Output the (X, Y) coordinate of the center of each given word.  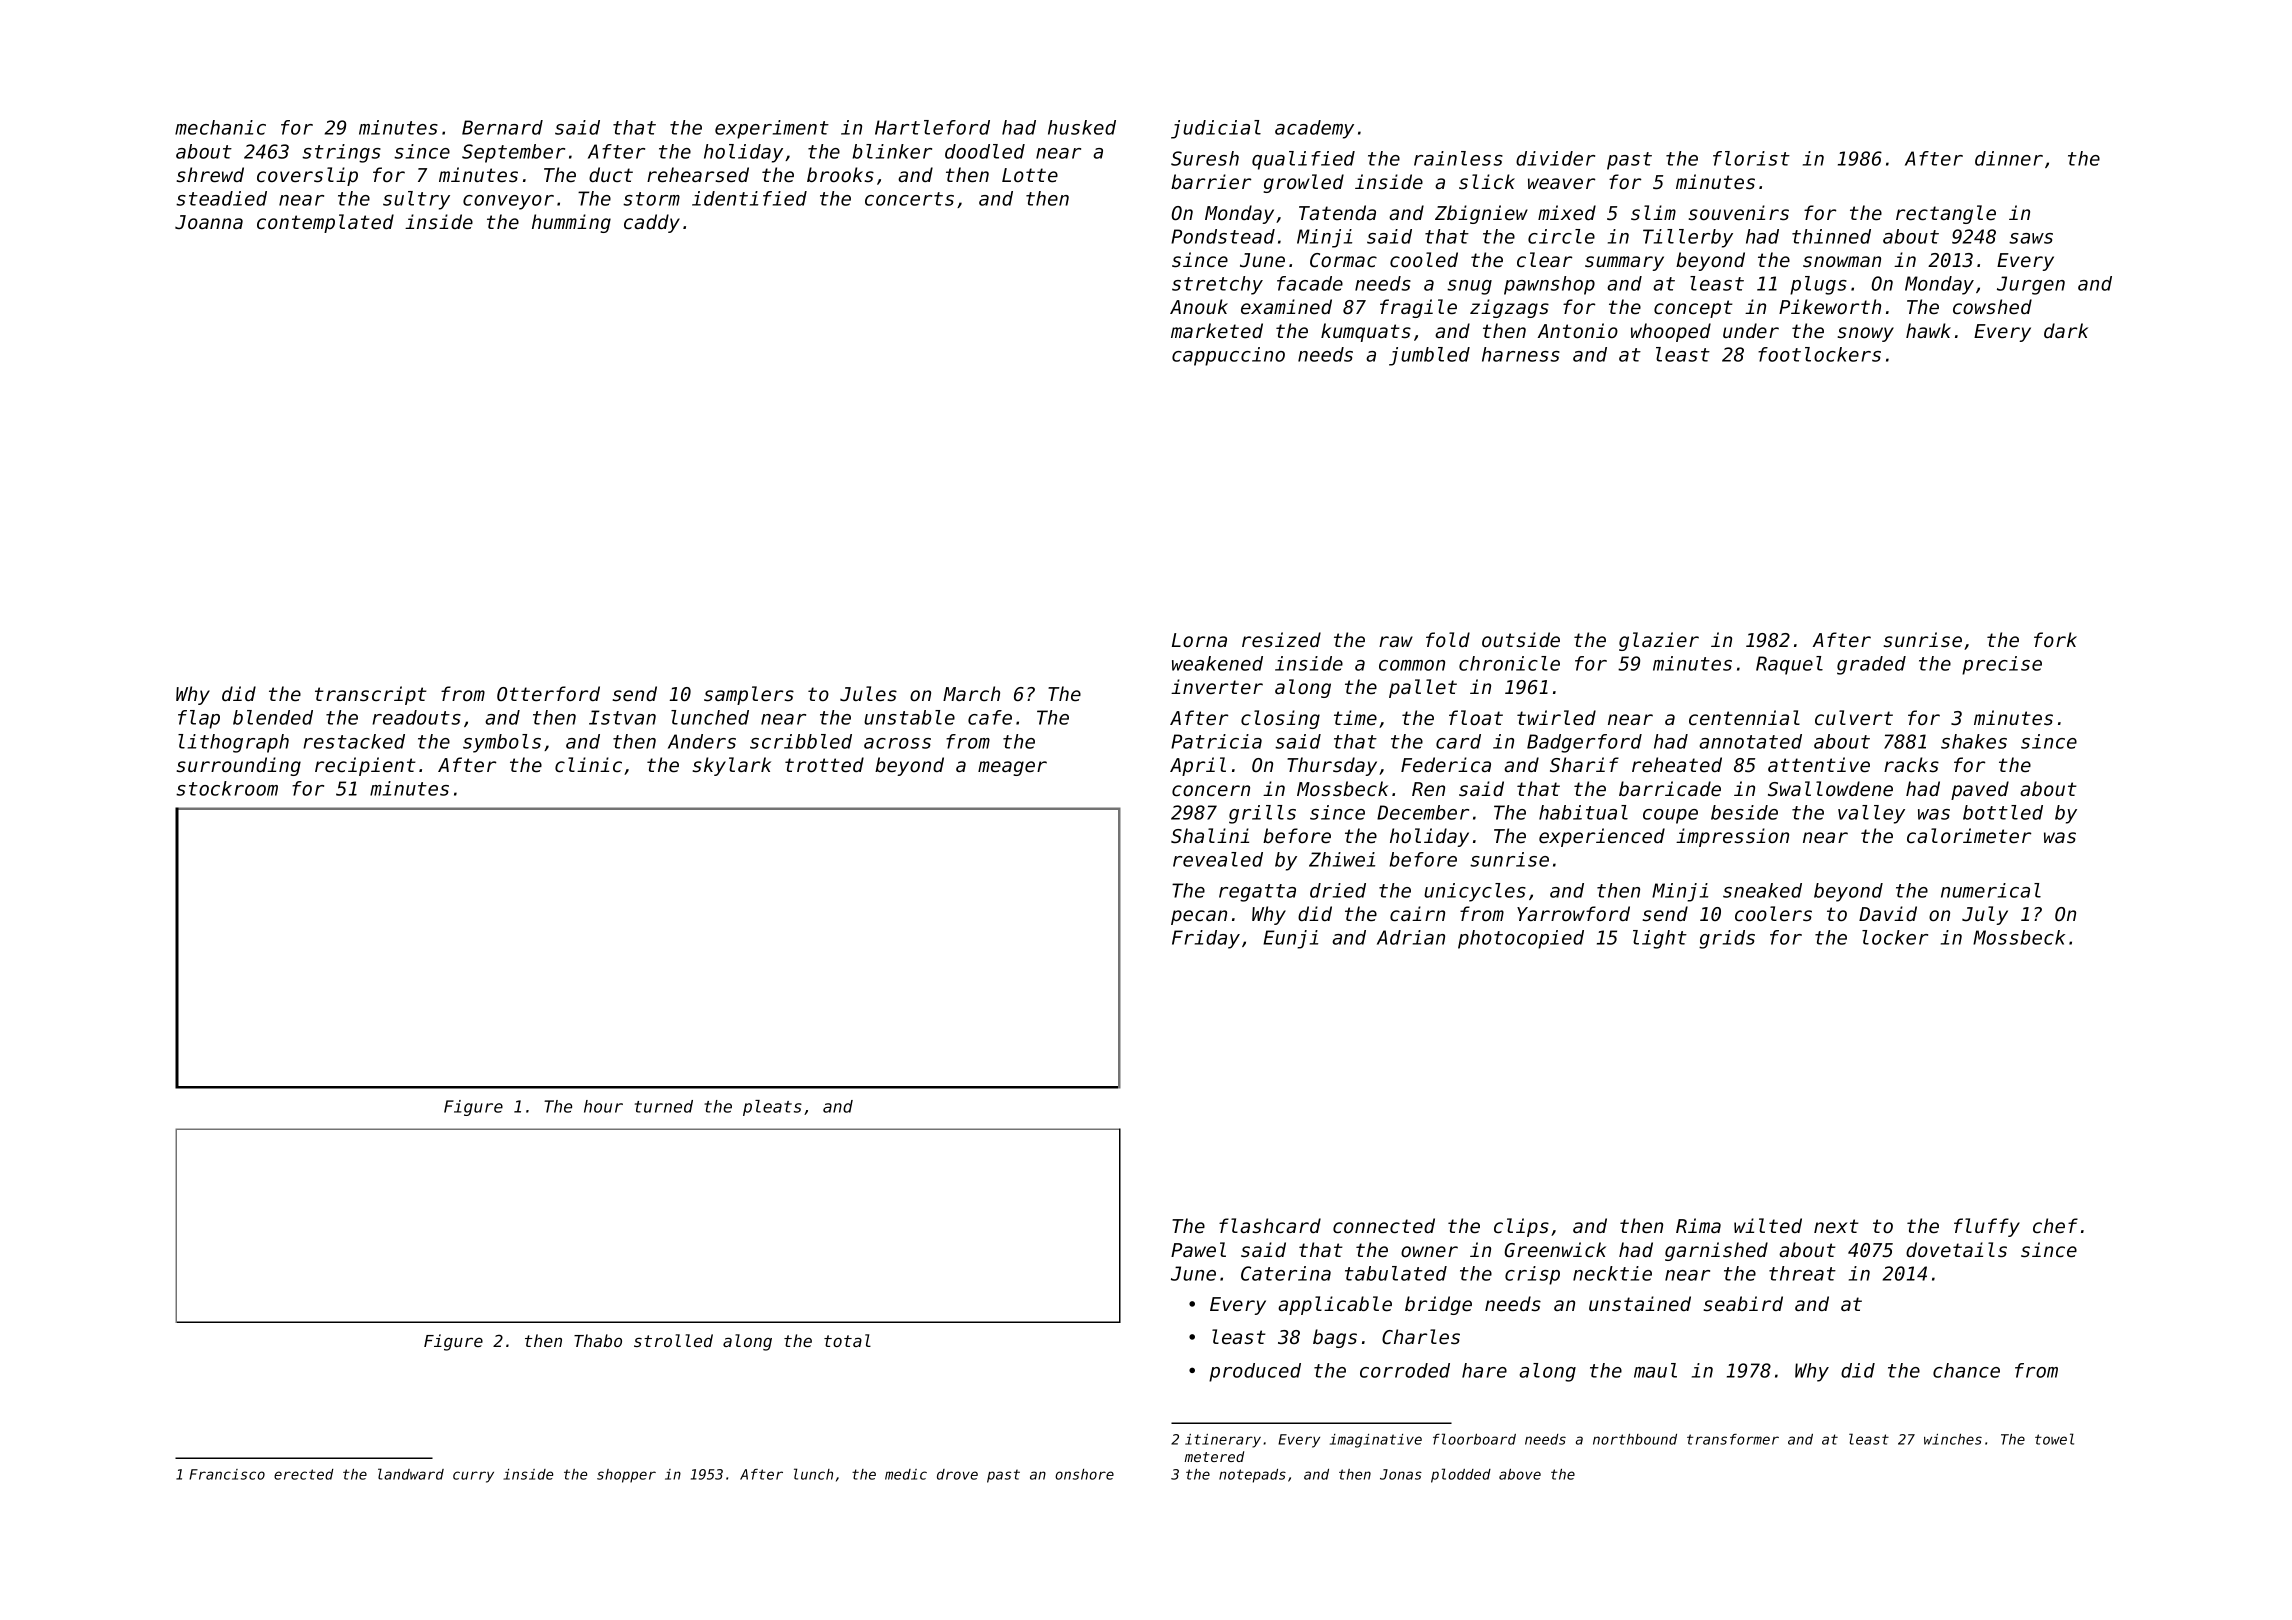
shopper (626, 1476)
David (1888, 913)
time (1355, 717)
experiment (772, 129)
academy (1314, 129)
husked (1082, 127)
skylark (731, 766)
